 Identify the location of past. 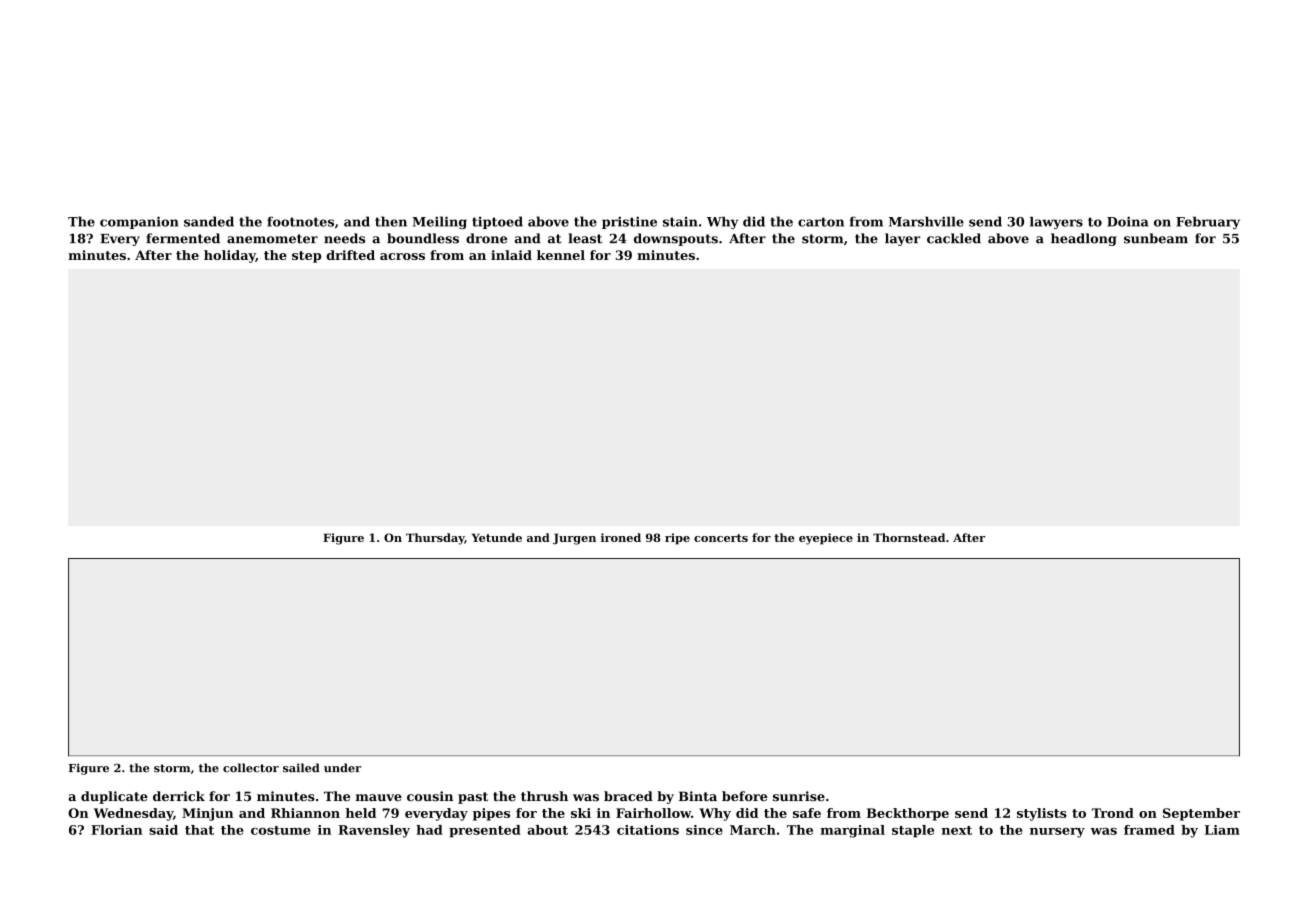
(473, 798).
